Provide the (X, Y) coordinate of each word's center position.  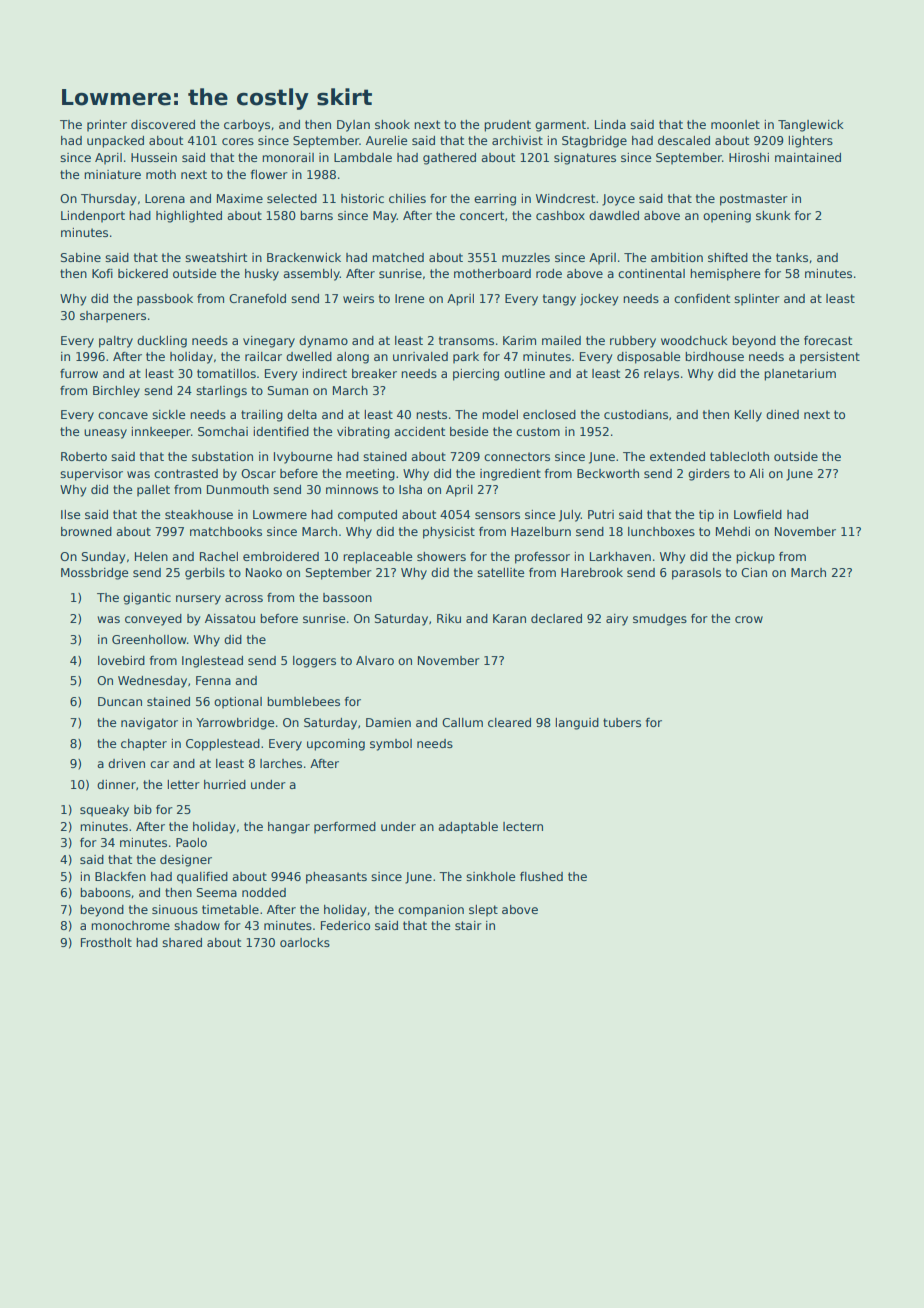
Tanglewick (811, 126)
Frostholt (106, 942)
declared (556, 618)
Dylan (353, 126)
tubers (622, 722)
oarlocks (305, 942)
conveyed (153, 620)
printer (107, 126)
